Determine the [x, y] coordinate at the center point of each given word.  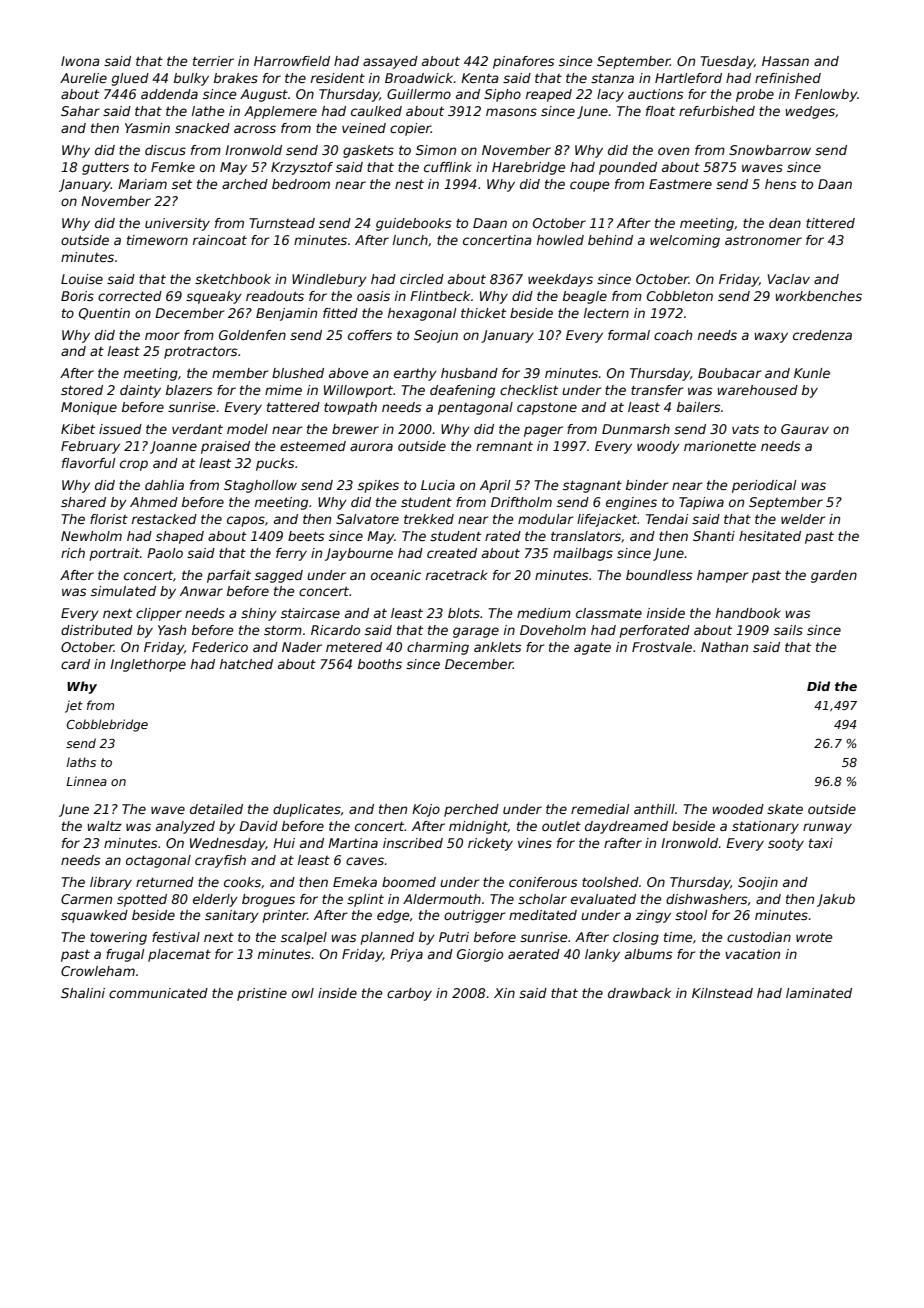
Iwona [80, 61]
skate [785, 809]
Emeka [355, 882]
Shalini [83, 993]
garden [834, 576]
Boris [77, 296]
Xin [504, 993]
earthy [415, 374]
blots [464, 613]
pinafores [523, 62]
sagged [279, 576]
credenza [822, 335]
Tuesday [727, 62]
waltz [105, 826]
